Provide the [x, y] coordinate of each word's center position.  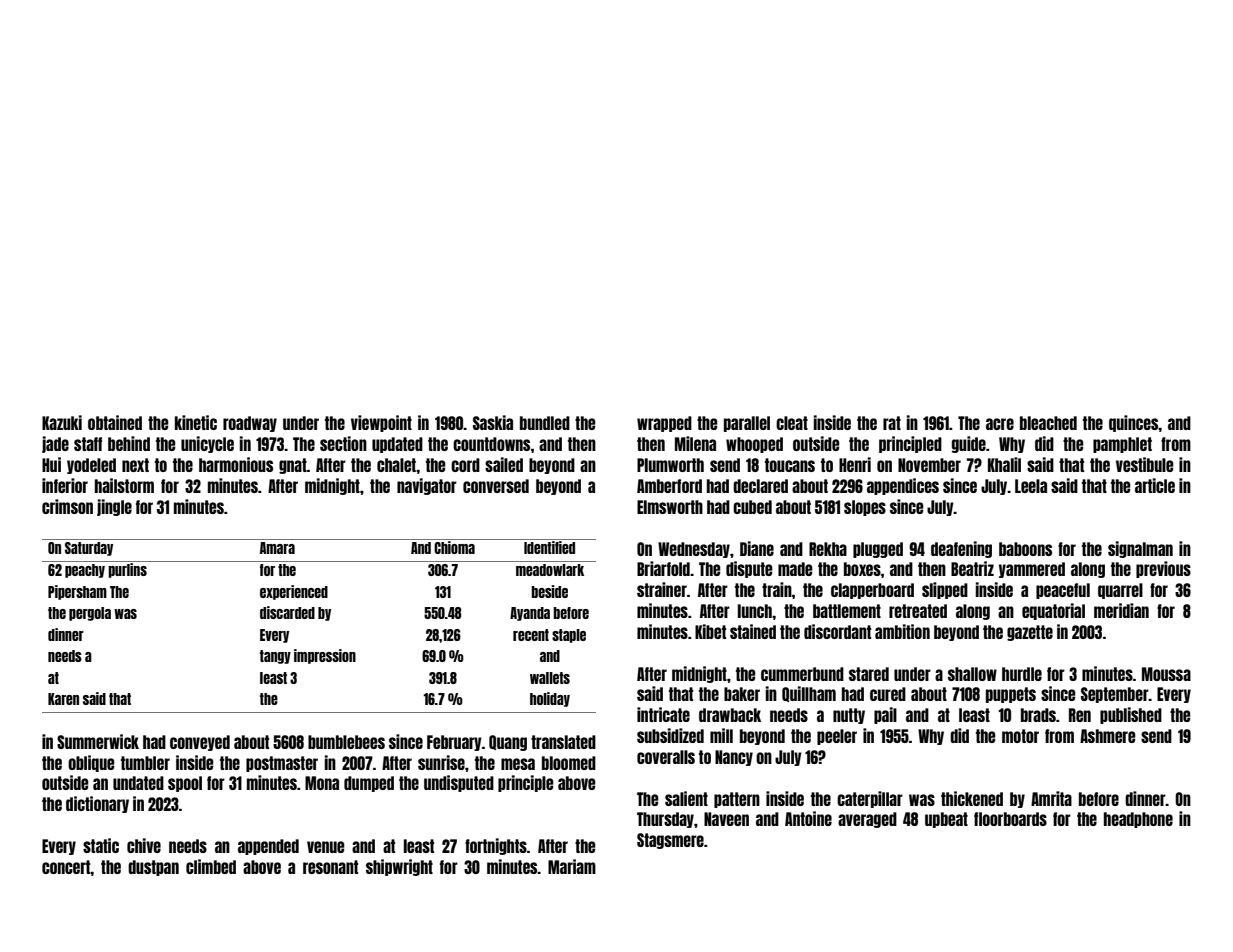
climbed [211, 866]
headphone [1138, 820]
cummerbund [802, 674]
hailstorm [124, 485]
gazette [1030, 633]
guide [969, 444]
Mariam [572, 866]
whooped [754, 445]
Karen [63, 699]
